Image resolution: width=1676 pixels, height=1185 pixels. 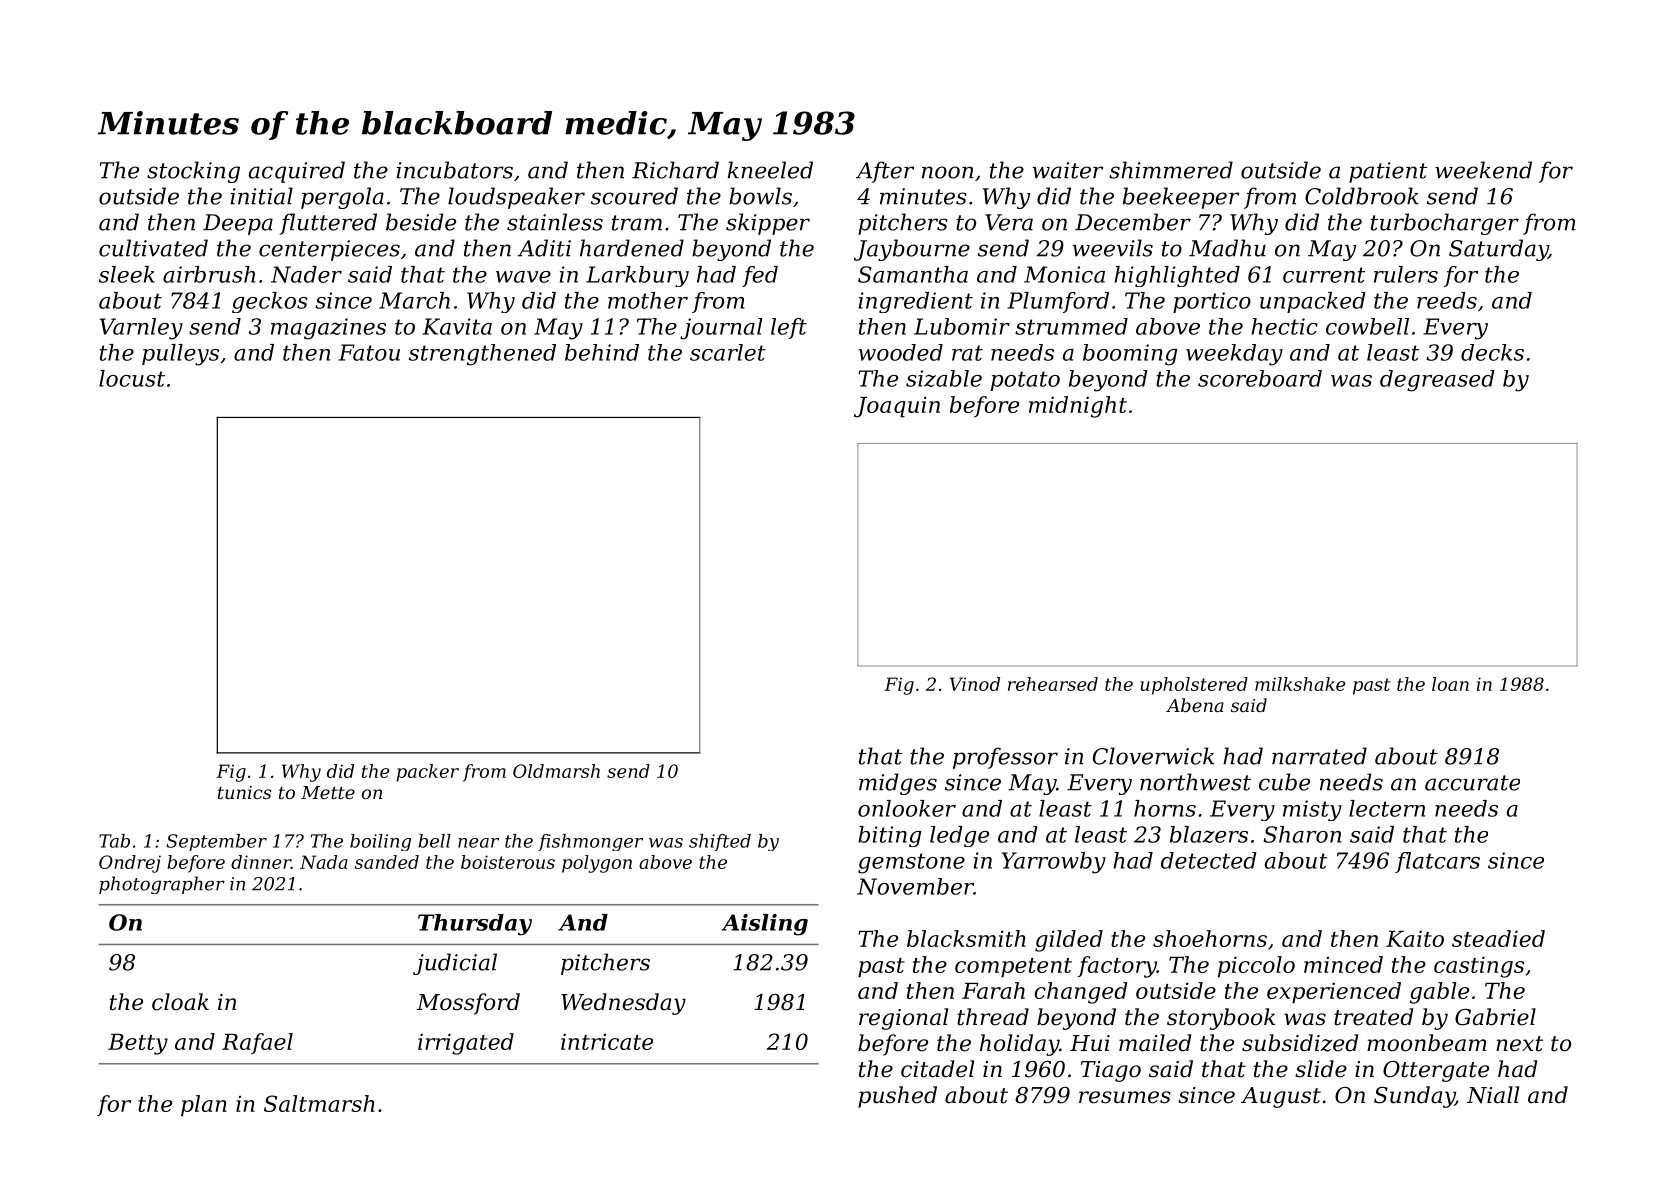 What do you see at coordinates (1194, 686) in the screenshot?
I see `upholstered` at bounding box center [1194, 686].
